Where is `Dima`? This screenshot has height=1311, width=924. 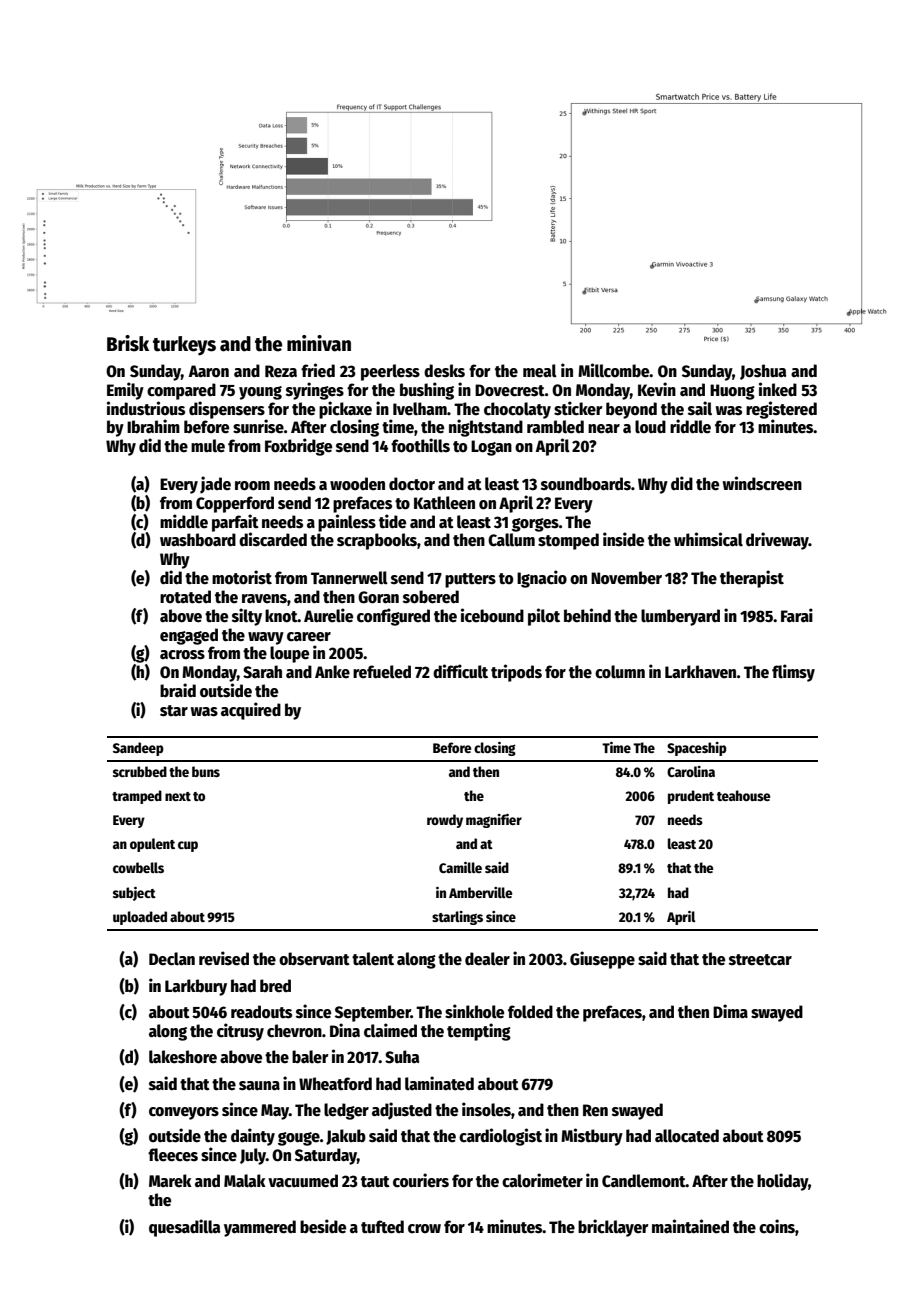 Dima is located at coordinates (730, 1011).
